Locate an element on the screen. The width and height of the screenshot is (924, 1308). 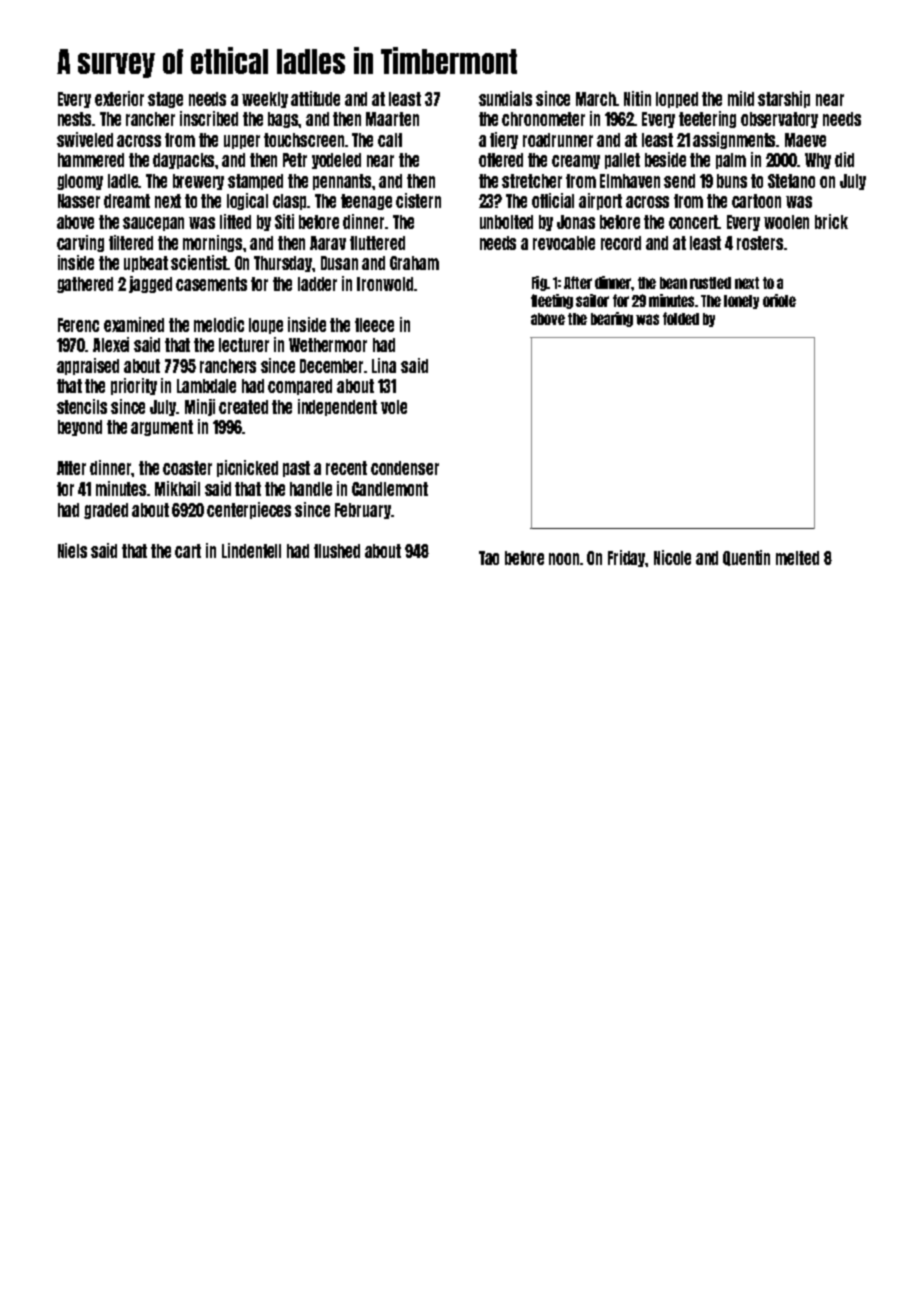
Quentin is located at coordinates (746, 558).
